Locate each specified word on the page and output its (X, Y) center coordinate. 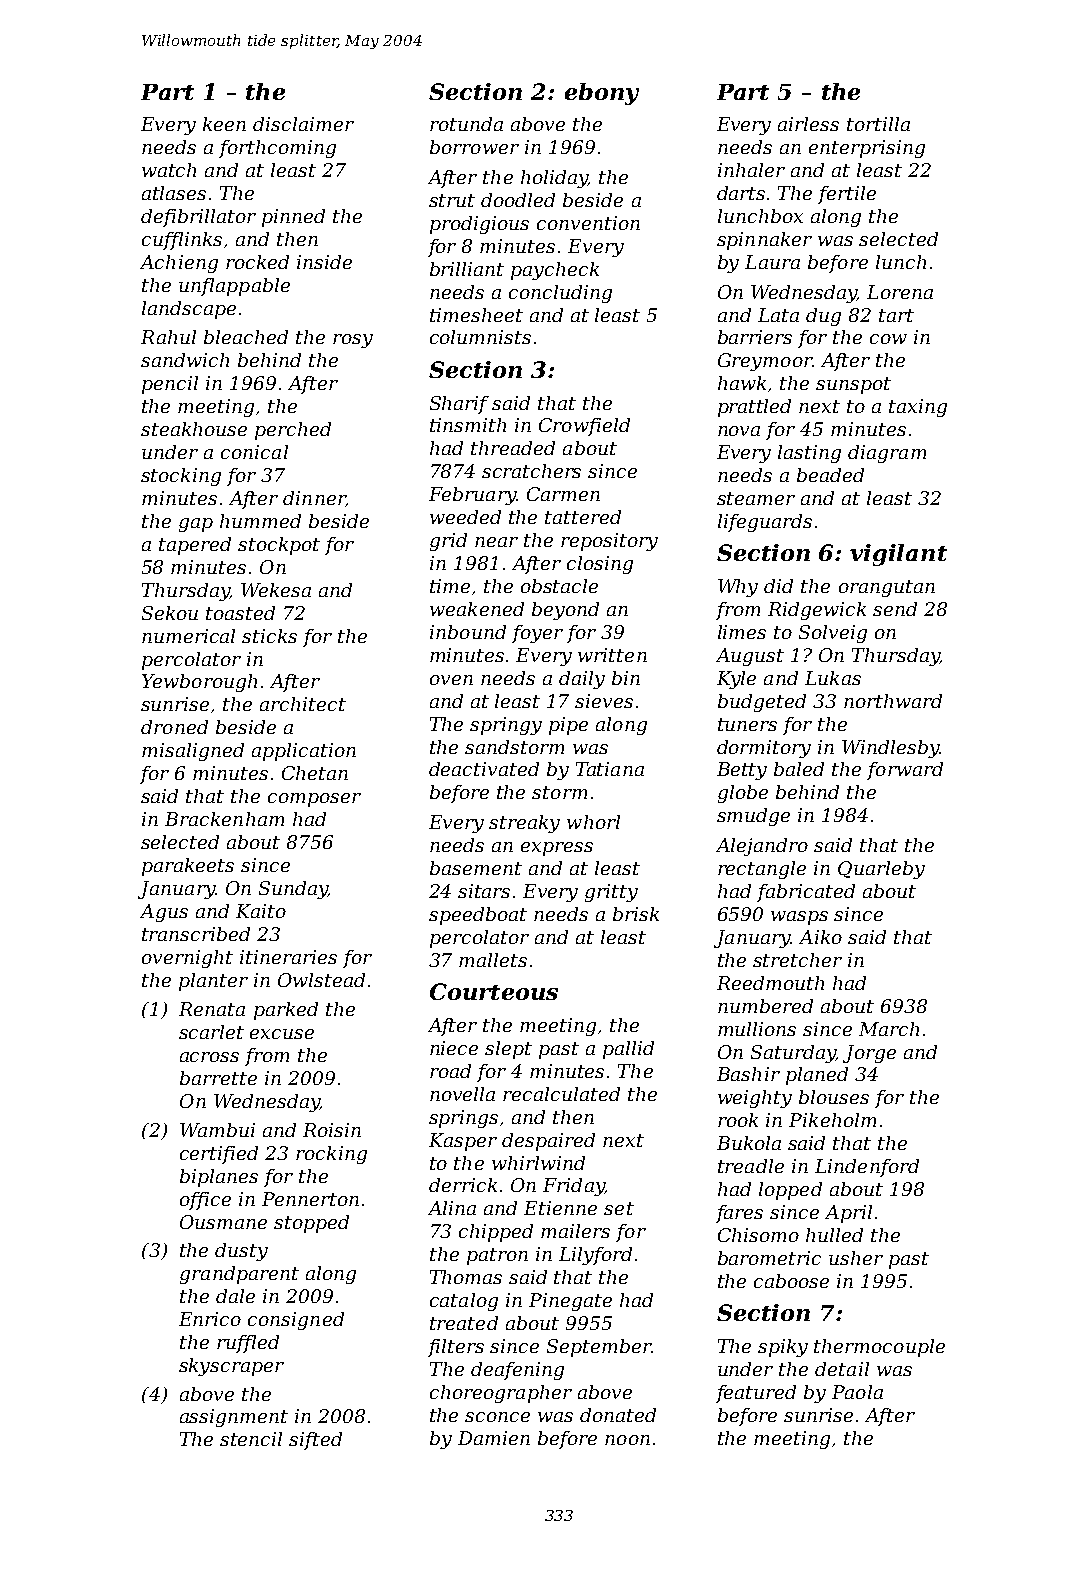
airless (808, 124)
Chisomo (758, 1235)
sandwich (185, 360)
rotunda (466, 124)
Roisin (332, 1130)
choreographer (501, 1394)
